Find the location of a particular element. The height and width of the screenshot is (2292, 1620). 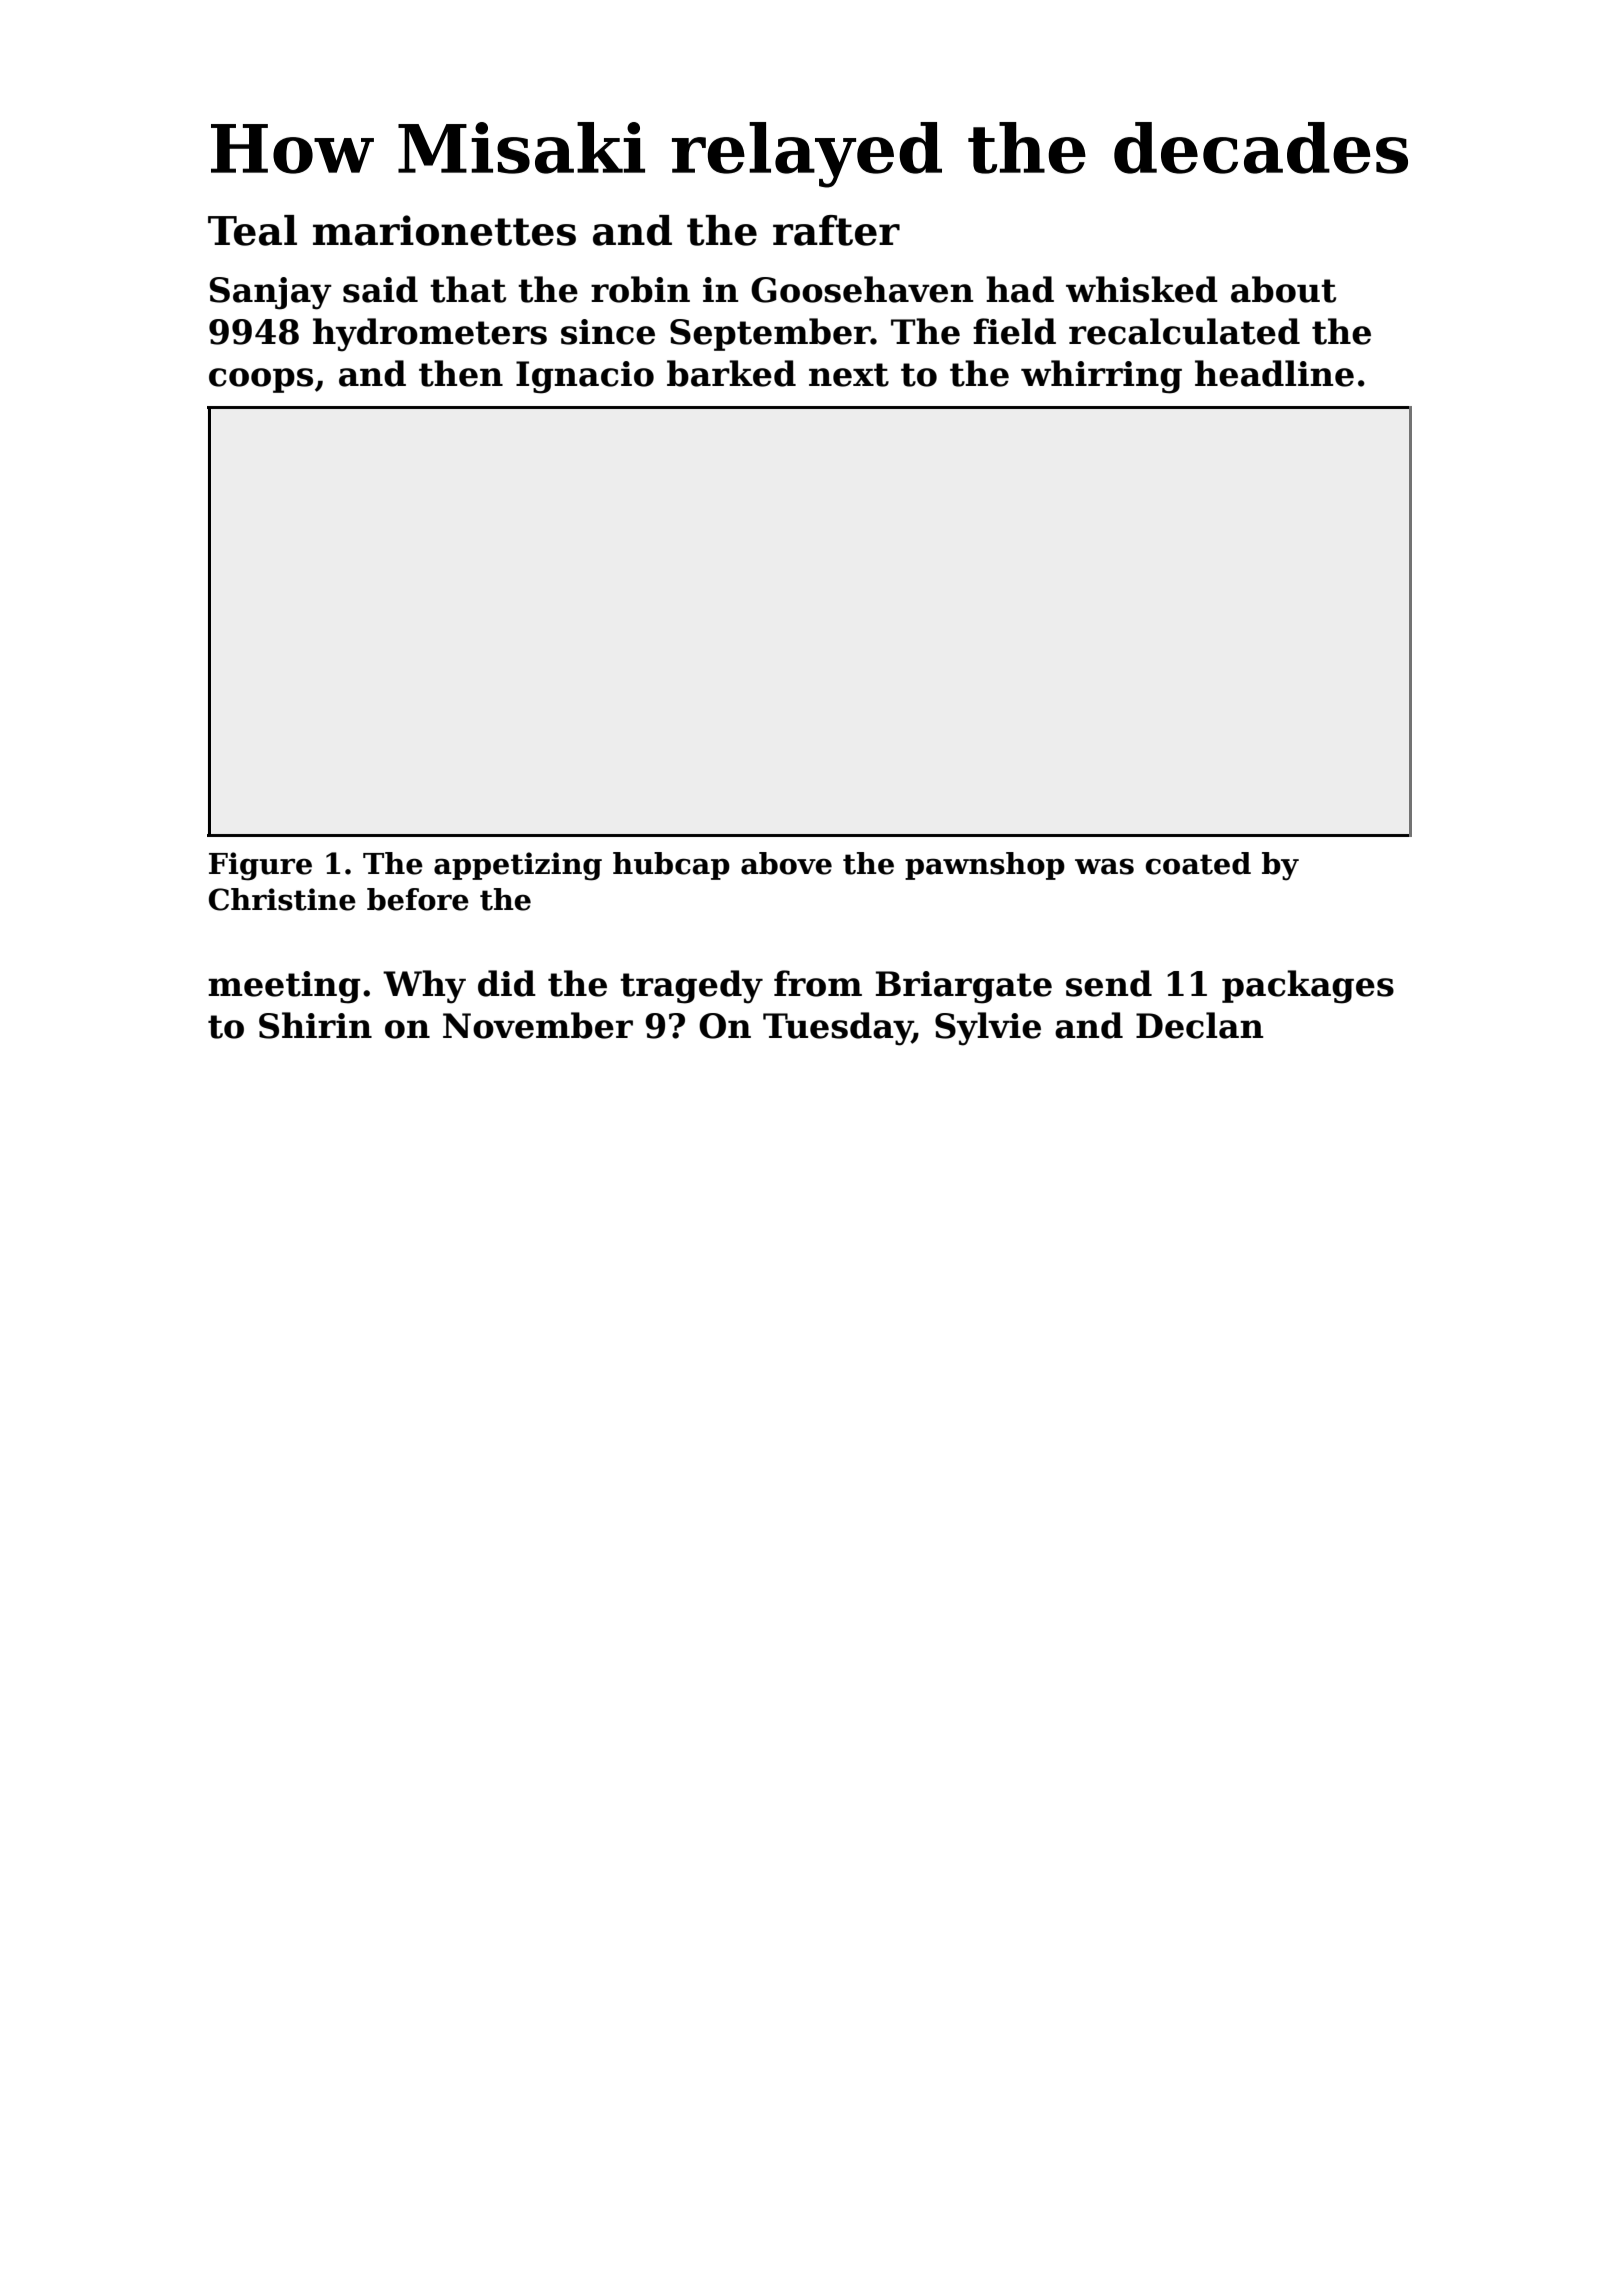

whisked is located at coordinates (1142, 289).
